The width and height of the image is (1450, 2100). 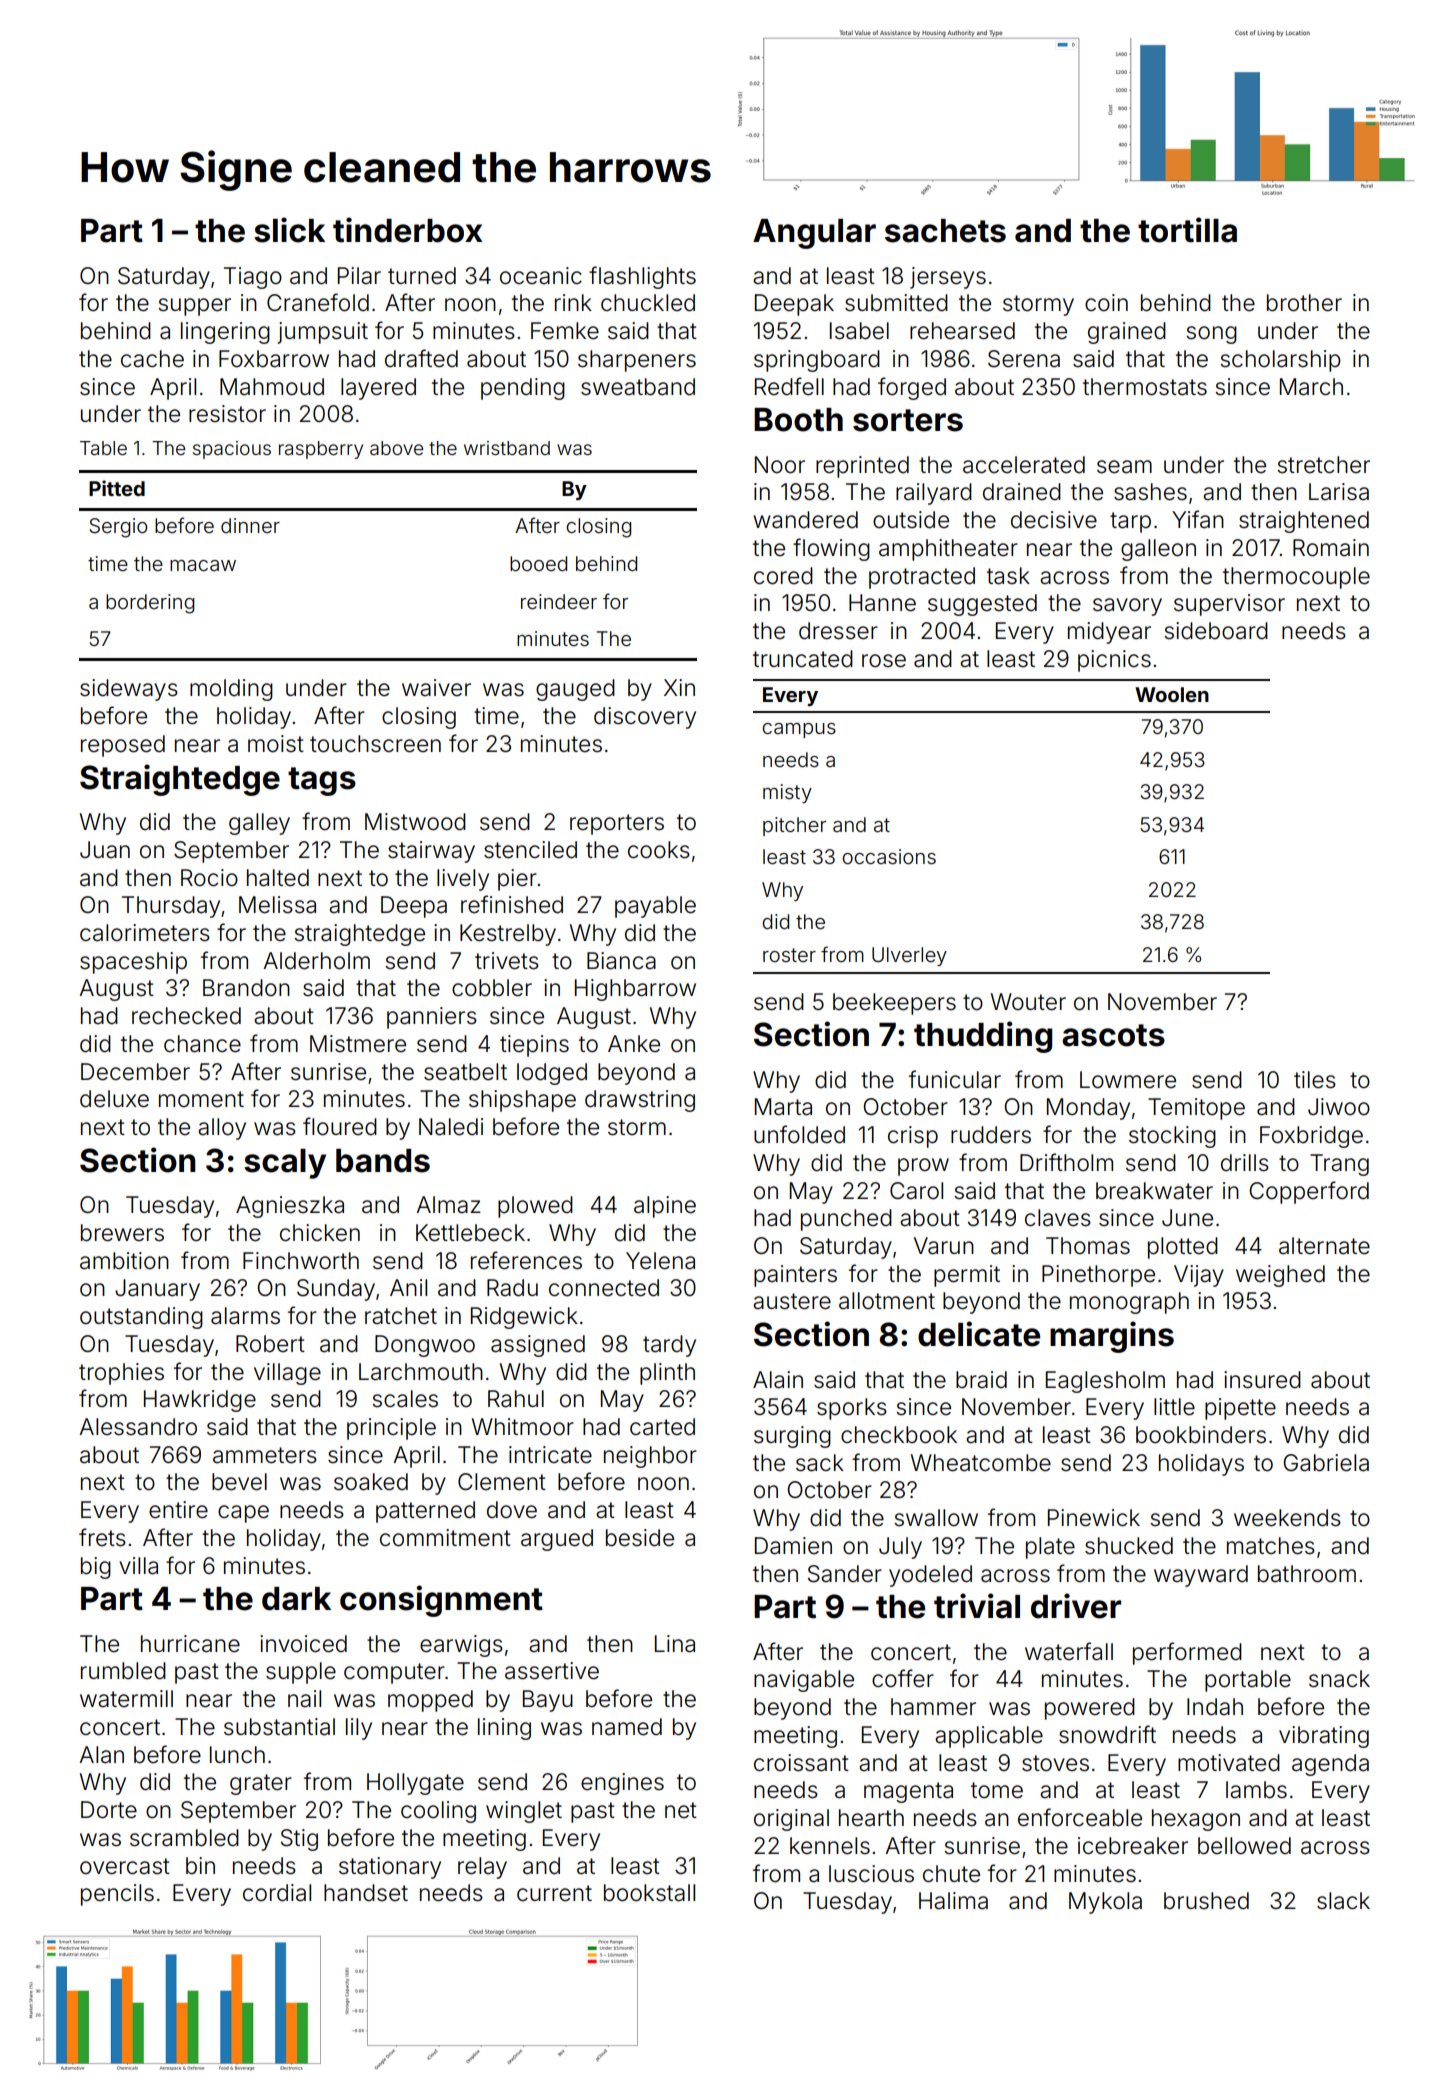 What do you see at coordinates (648, 303) in the image?
I see `chuckled` at bounding box center [648, 303].
